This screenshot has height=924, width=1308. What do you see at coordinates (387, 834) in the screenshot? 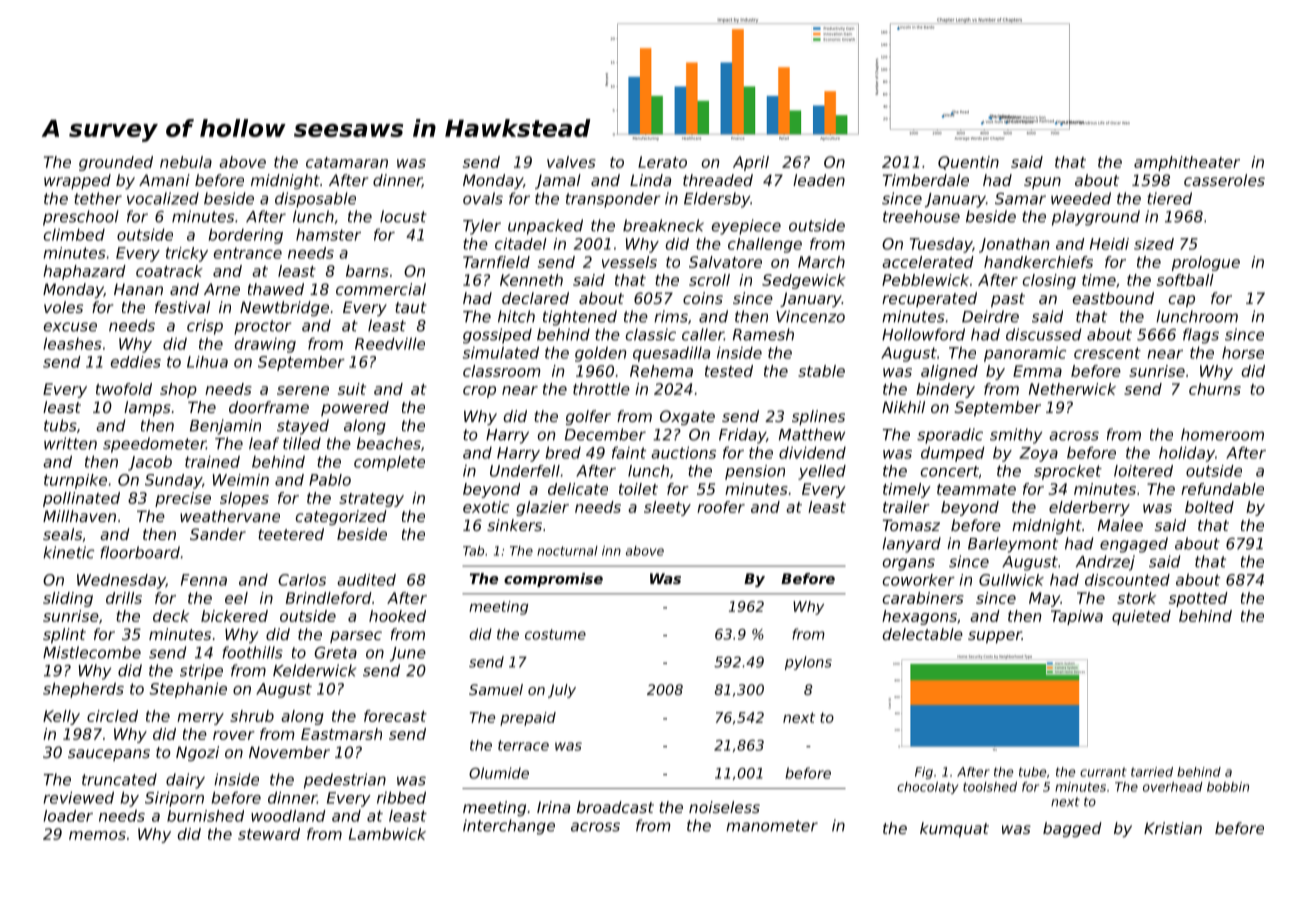
I see `Lambwick` at bounding box center [387, 834].
